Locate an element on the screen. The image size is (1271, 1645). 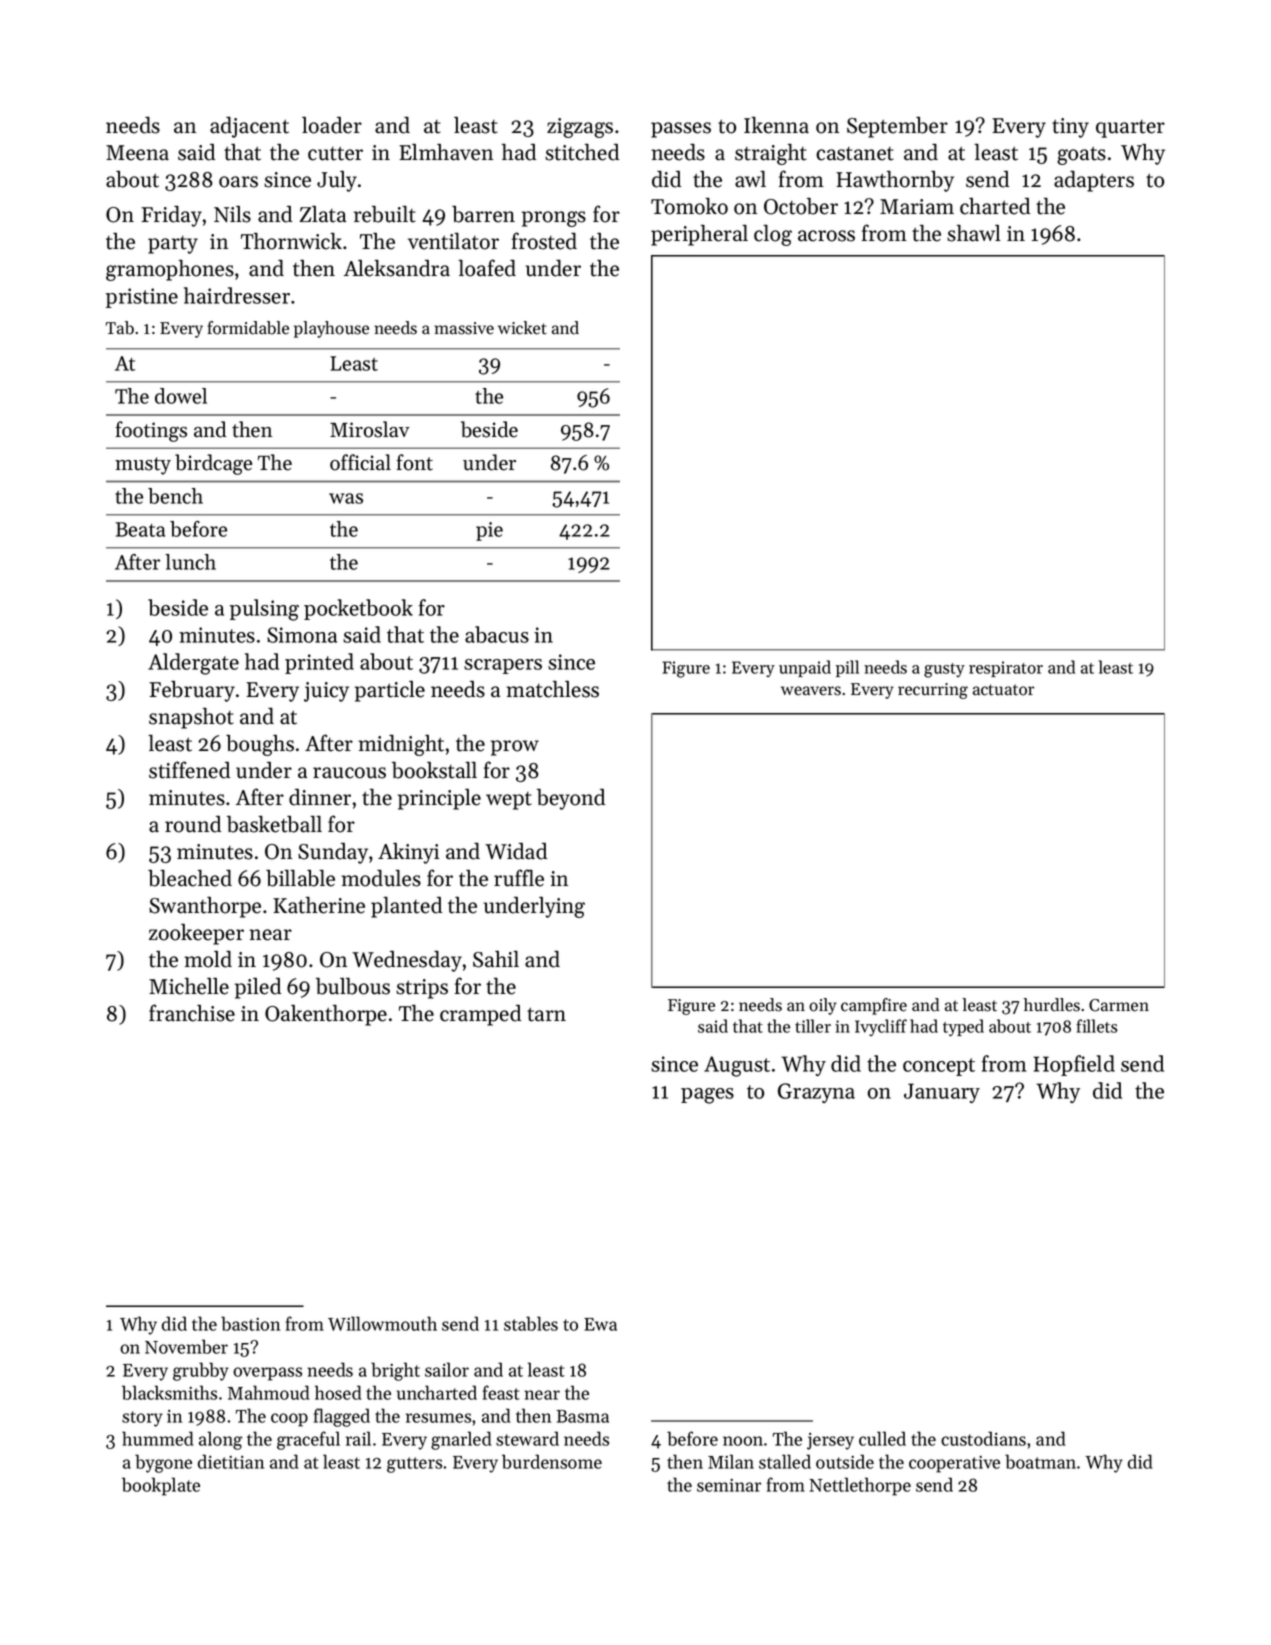
dietitian is located at coordinates (231, 1461).
